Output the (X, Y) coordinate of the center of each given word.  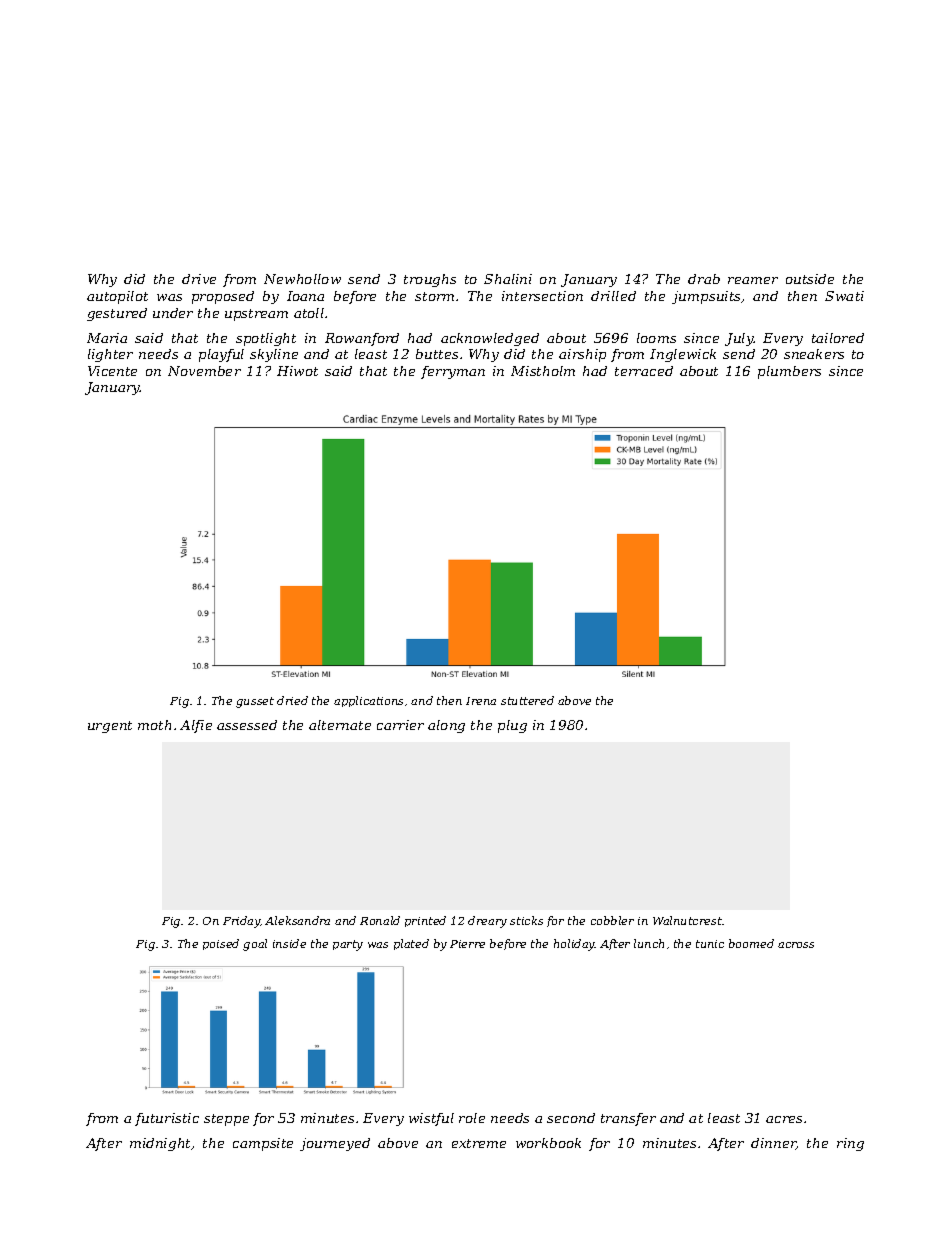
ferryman (453, 372)
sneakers (814, 354)
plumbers (789, 372)
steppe (226, 1120)
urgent (110, 727)
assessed (247, 725)
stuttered (527, 700)
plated (411, 944)
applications (368, 701)
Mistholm (543, 371)
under (173, 313)
